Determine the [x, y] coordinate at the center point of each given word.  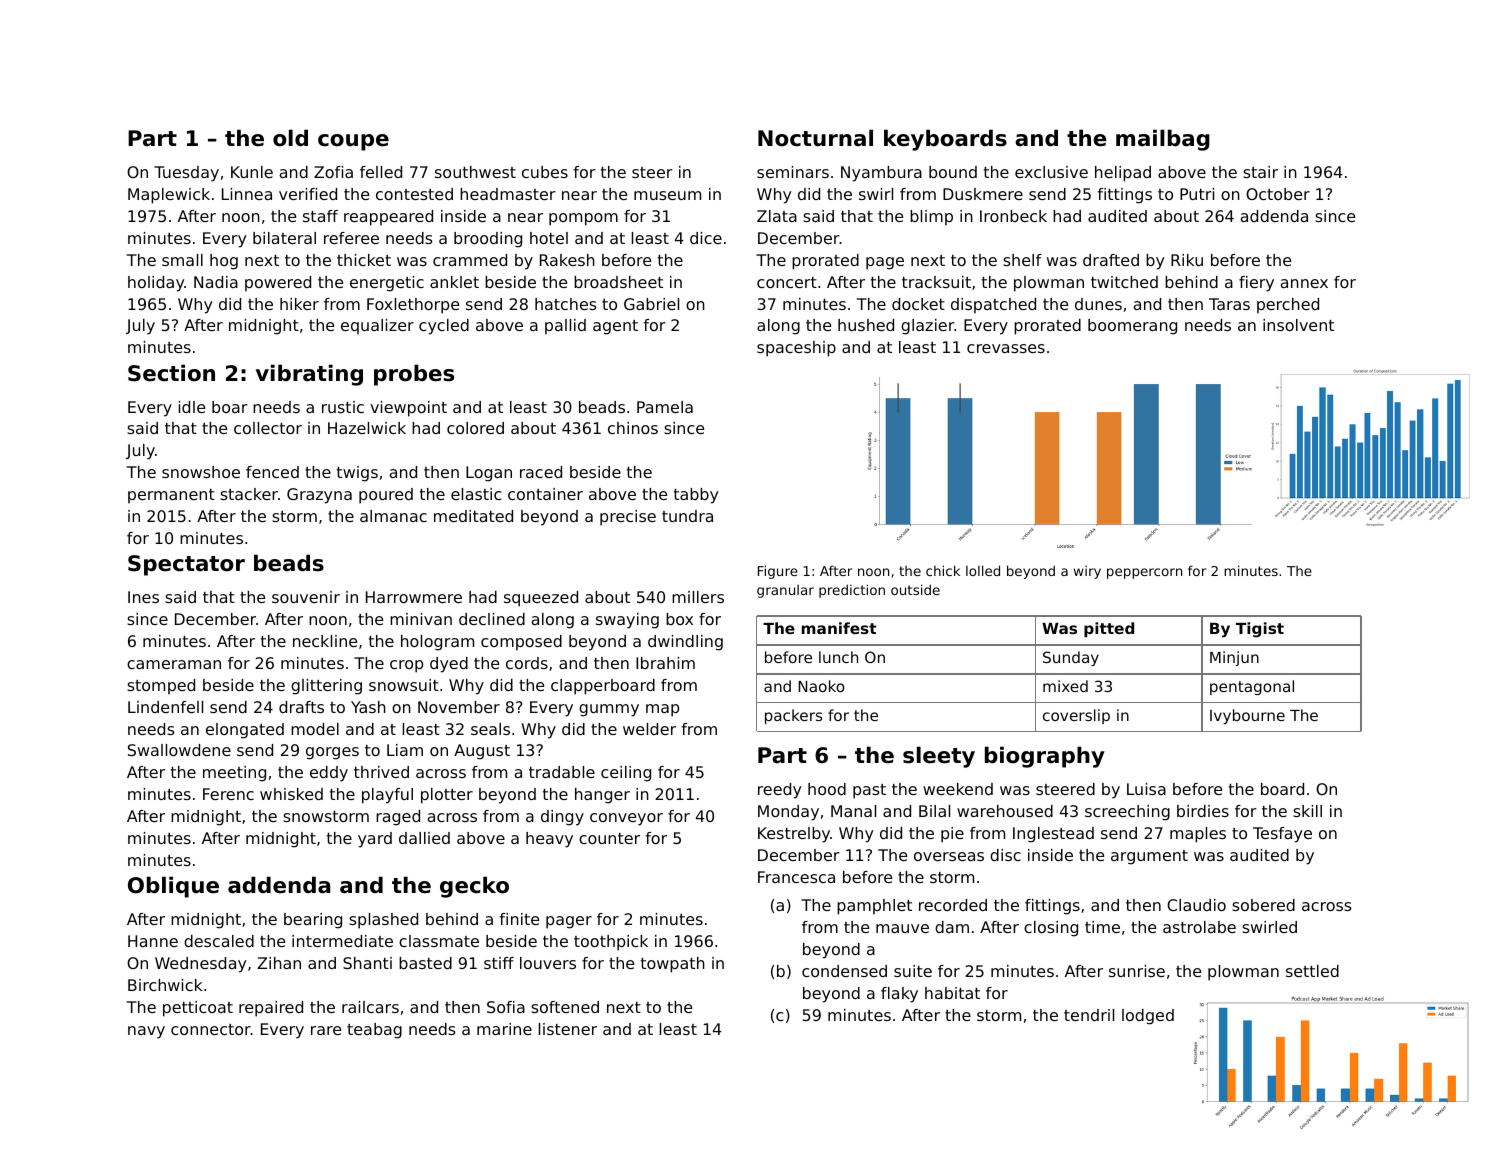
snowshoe [201, 472]
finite [519, 919]
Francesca [796, 877]
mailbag [1163, 140]
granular [785, 591]
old [290, 138]
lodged [1148, 1017]
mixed [1065, 686]
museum [667, 195]
